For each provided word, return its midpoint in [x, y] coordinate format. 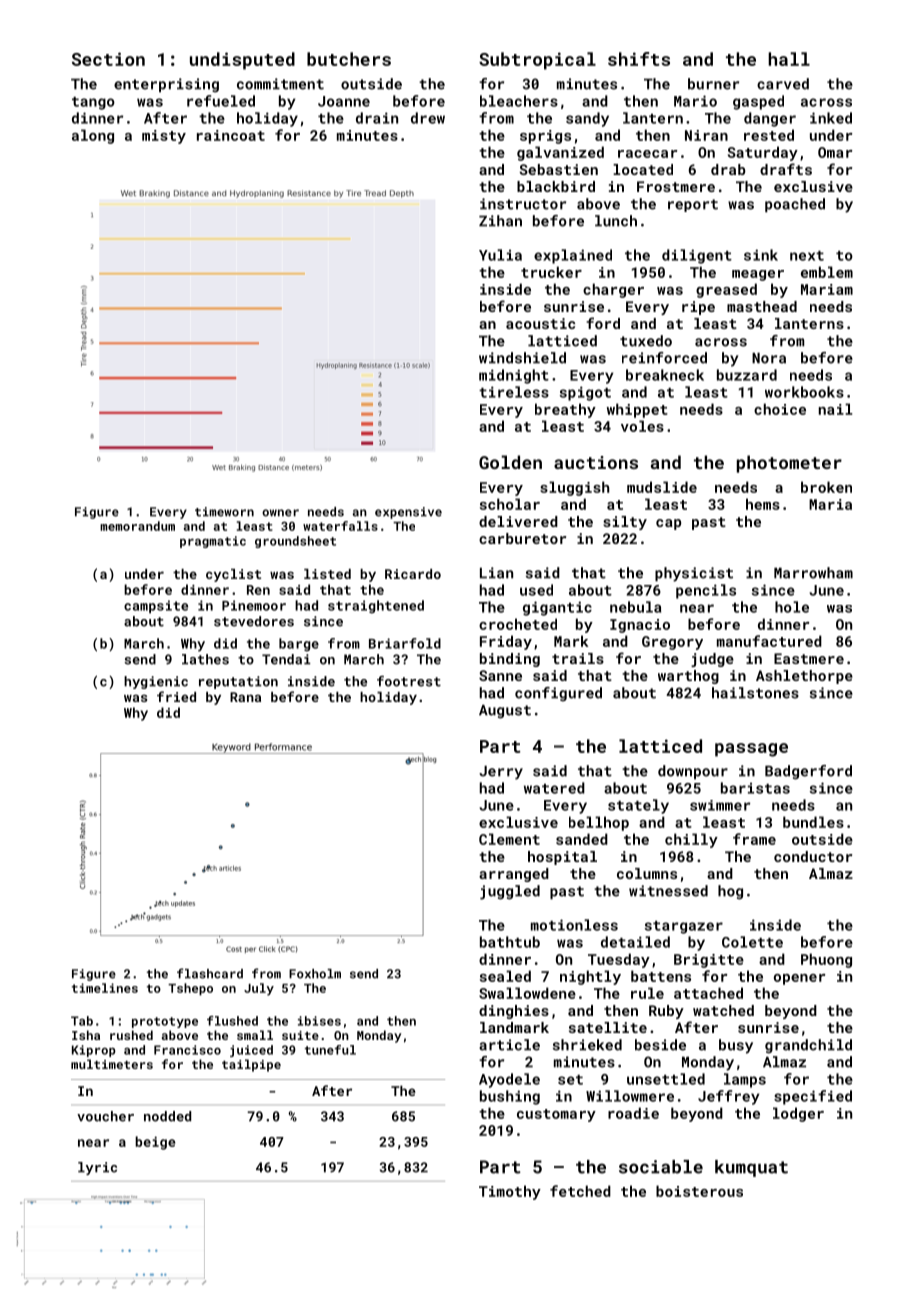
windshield [522, 358]
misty [164, 137]
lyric [97, 1168]
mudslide [662, 487]
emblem [827, 272]
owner [280, 513]
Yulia [500, 255]
